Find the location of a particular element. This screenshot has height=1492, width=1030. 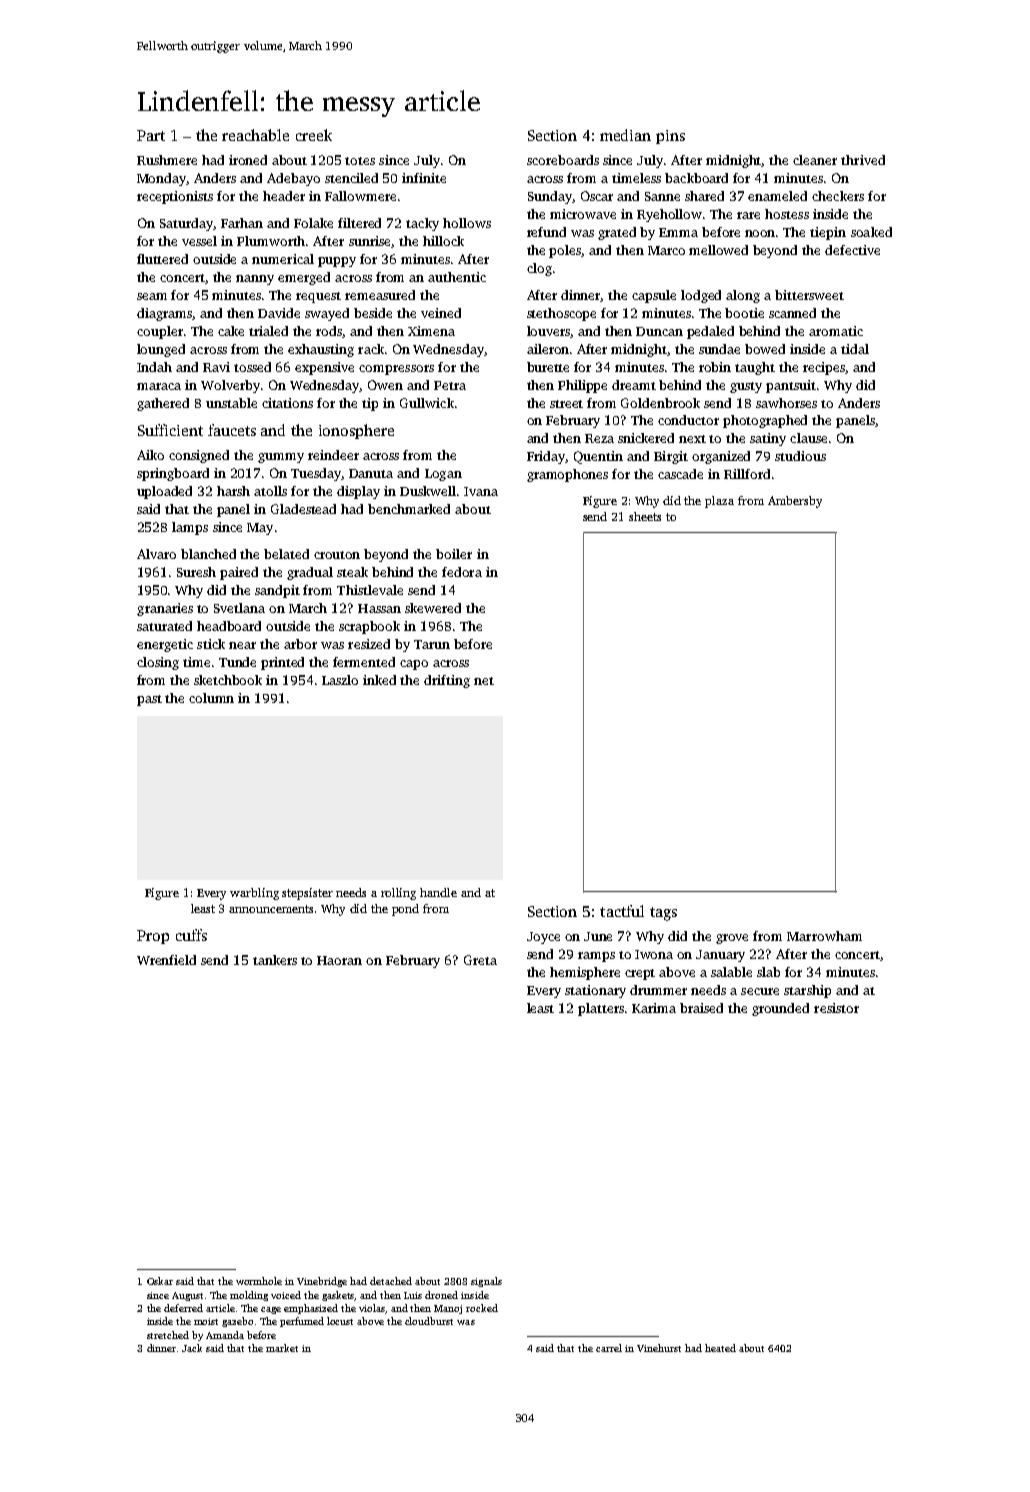

stationary is located at coordinates (595, 991).
